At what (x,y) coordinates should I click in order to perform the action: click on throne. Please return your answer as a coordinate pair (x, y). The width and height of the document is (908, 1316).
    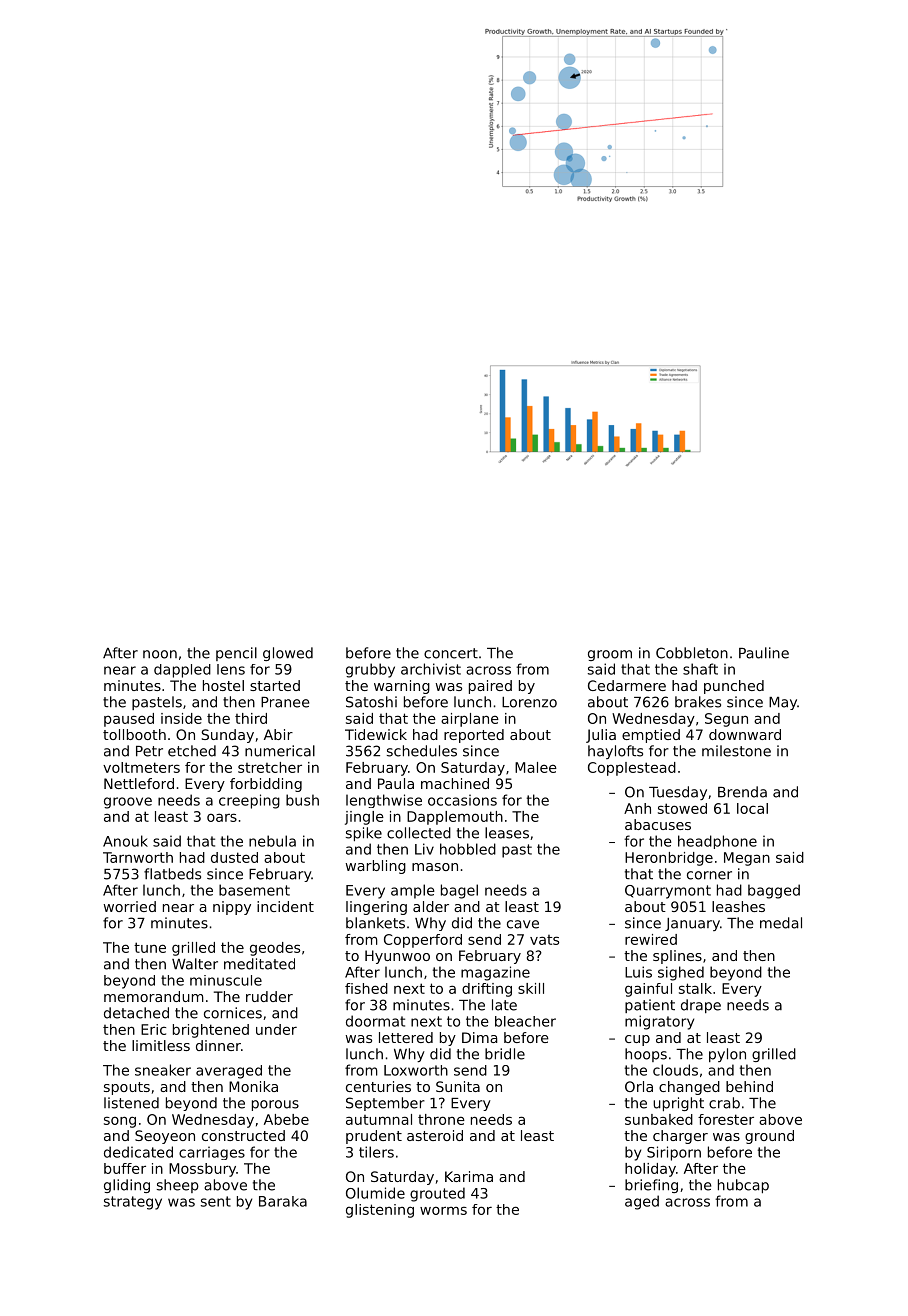
    Looking at the image, I should click on (441, 1119).
